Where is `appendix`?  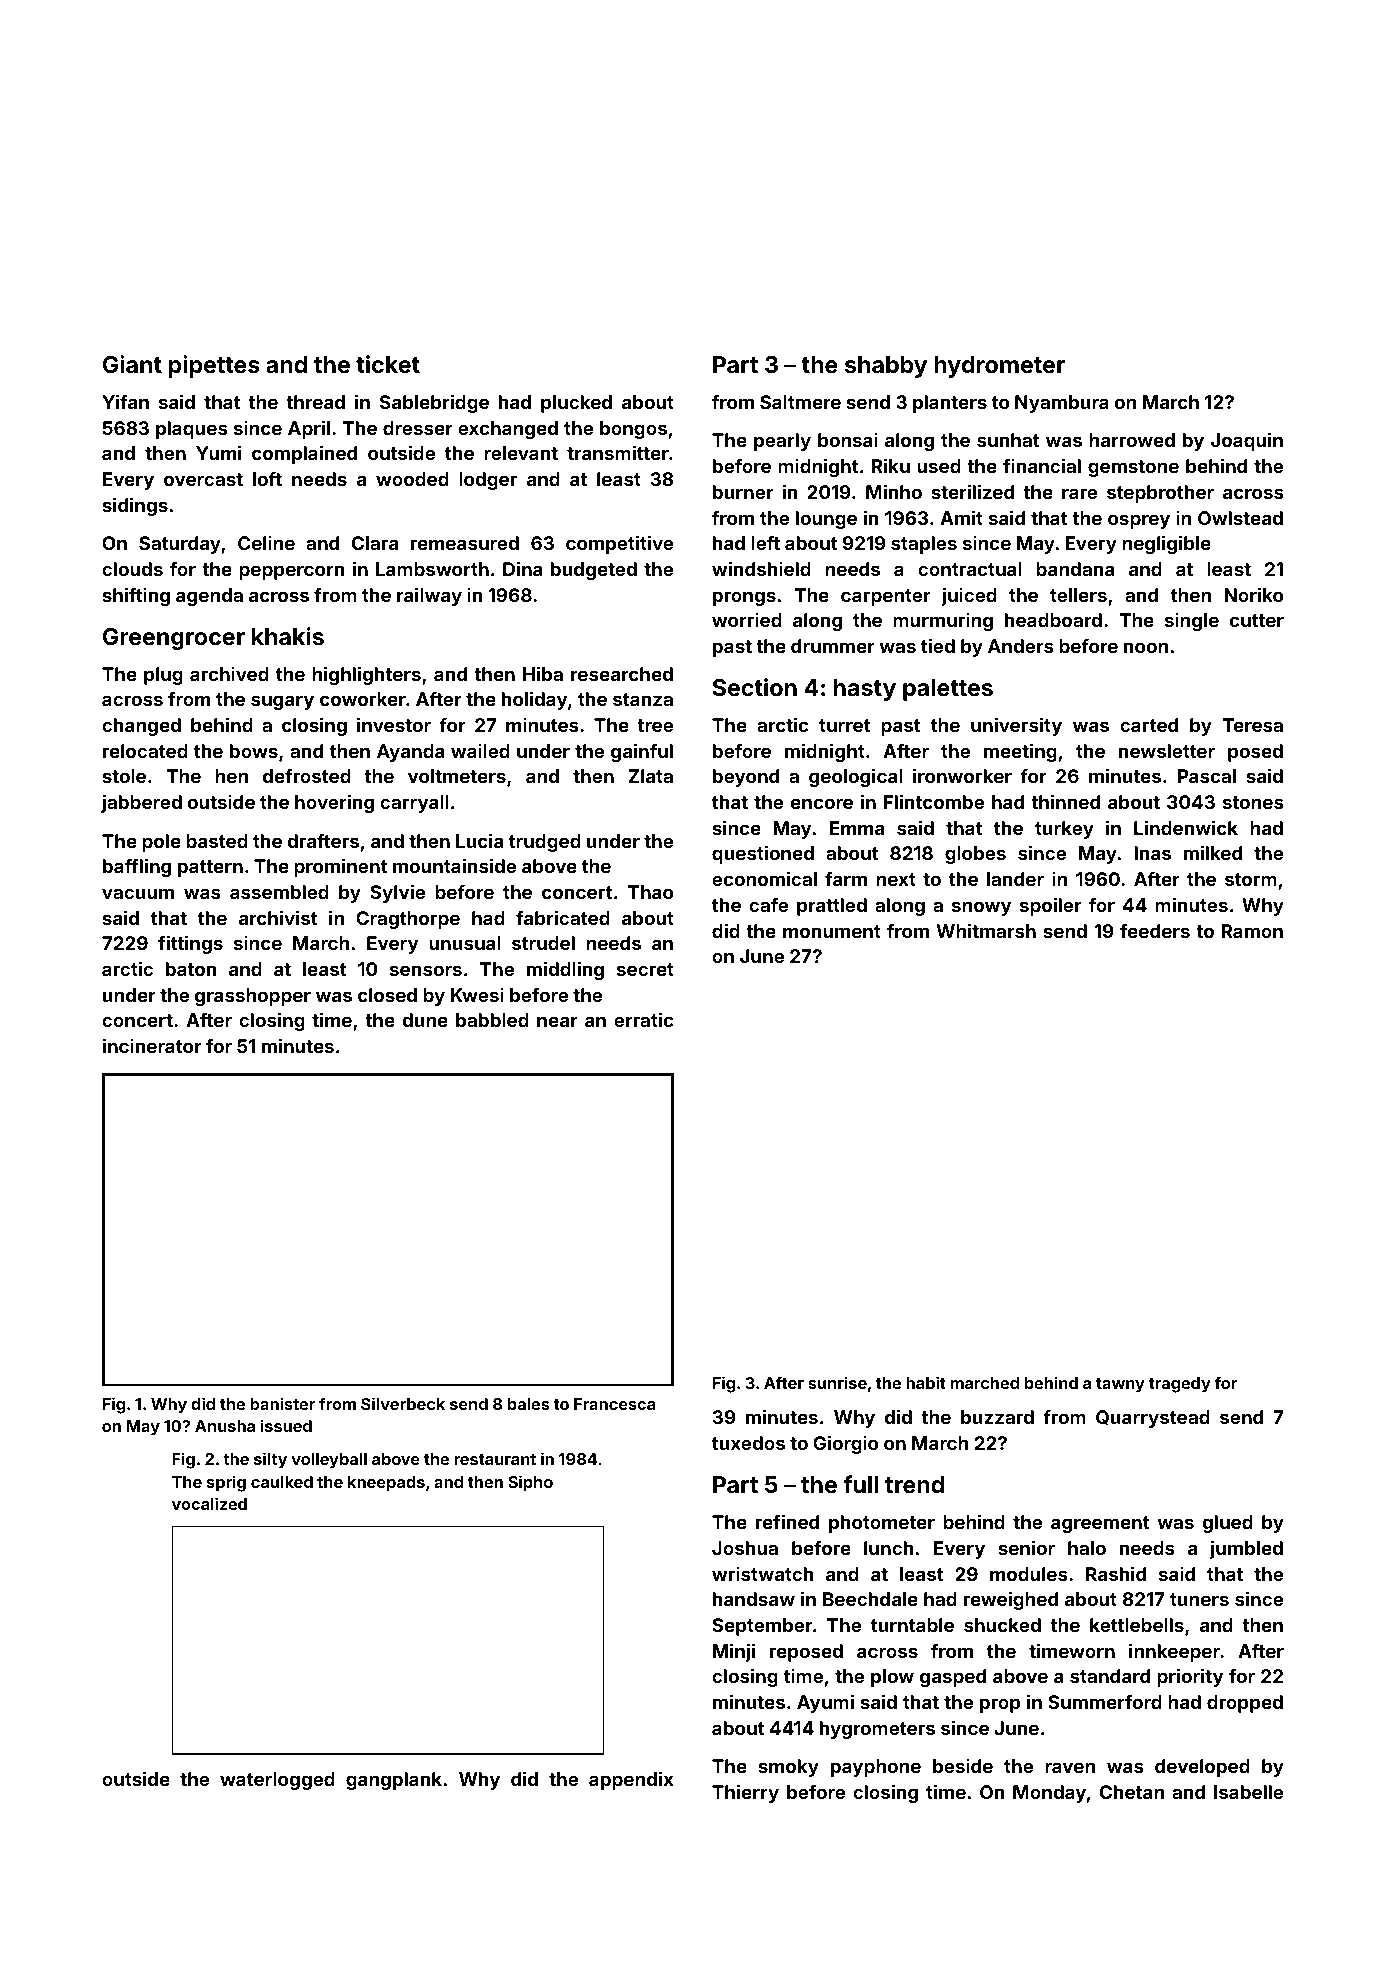 appendix is located at coordinates (631, 1780).
